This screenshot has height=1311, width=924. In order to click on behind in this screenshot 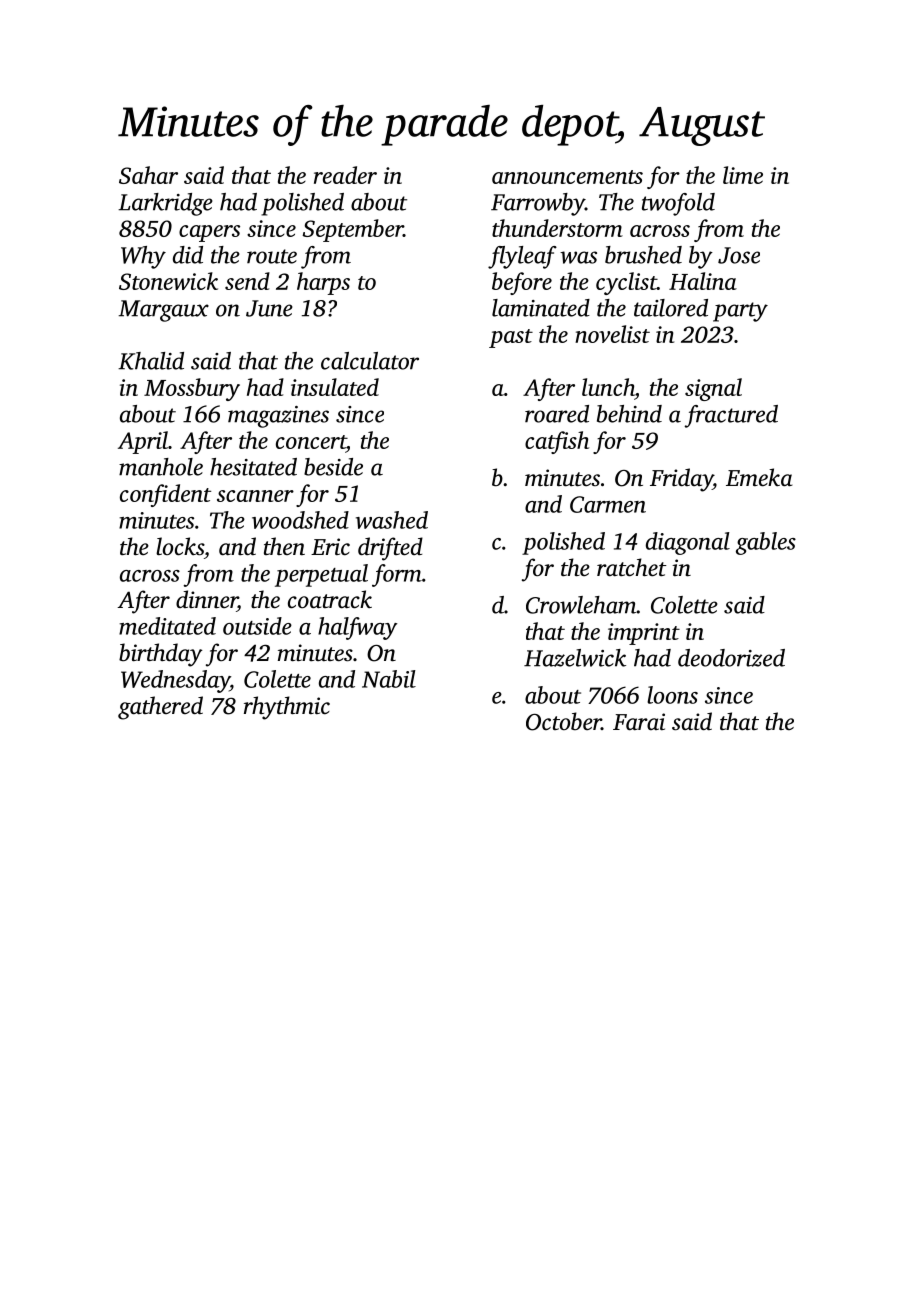, I will do `click(629, 414)`.
